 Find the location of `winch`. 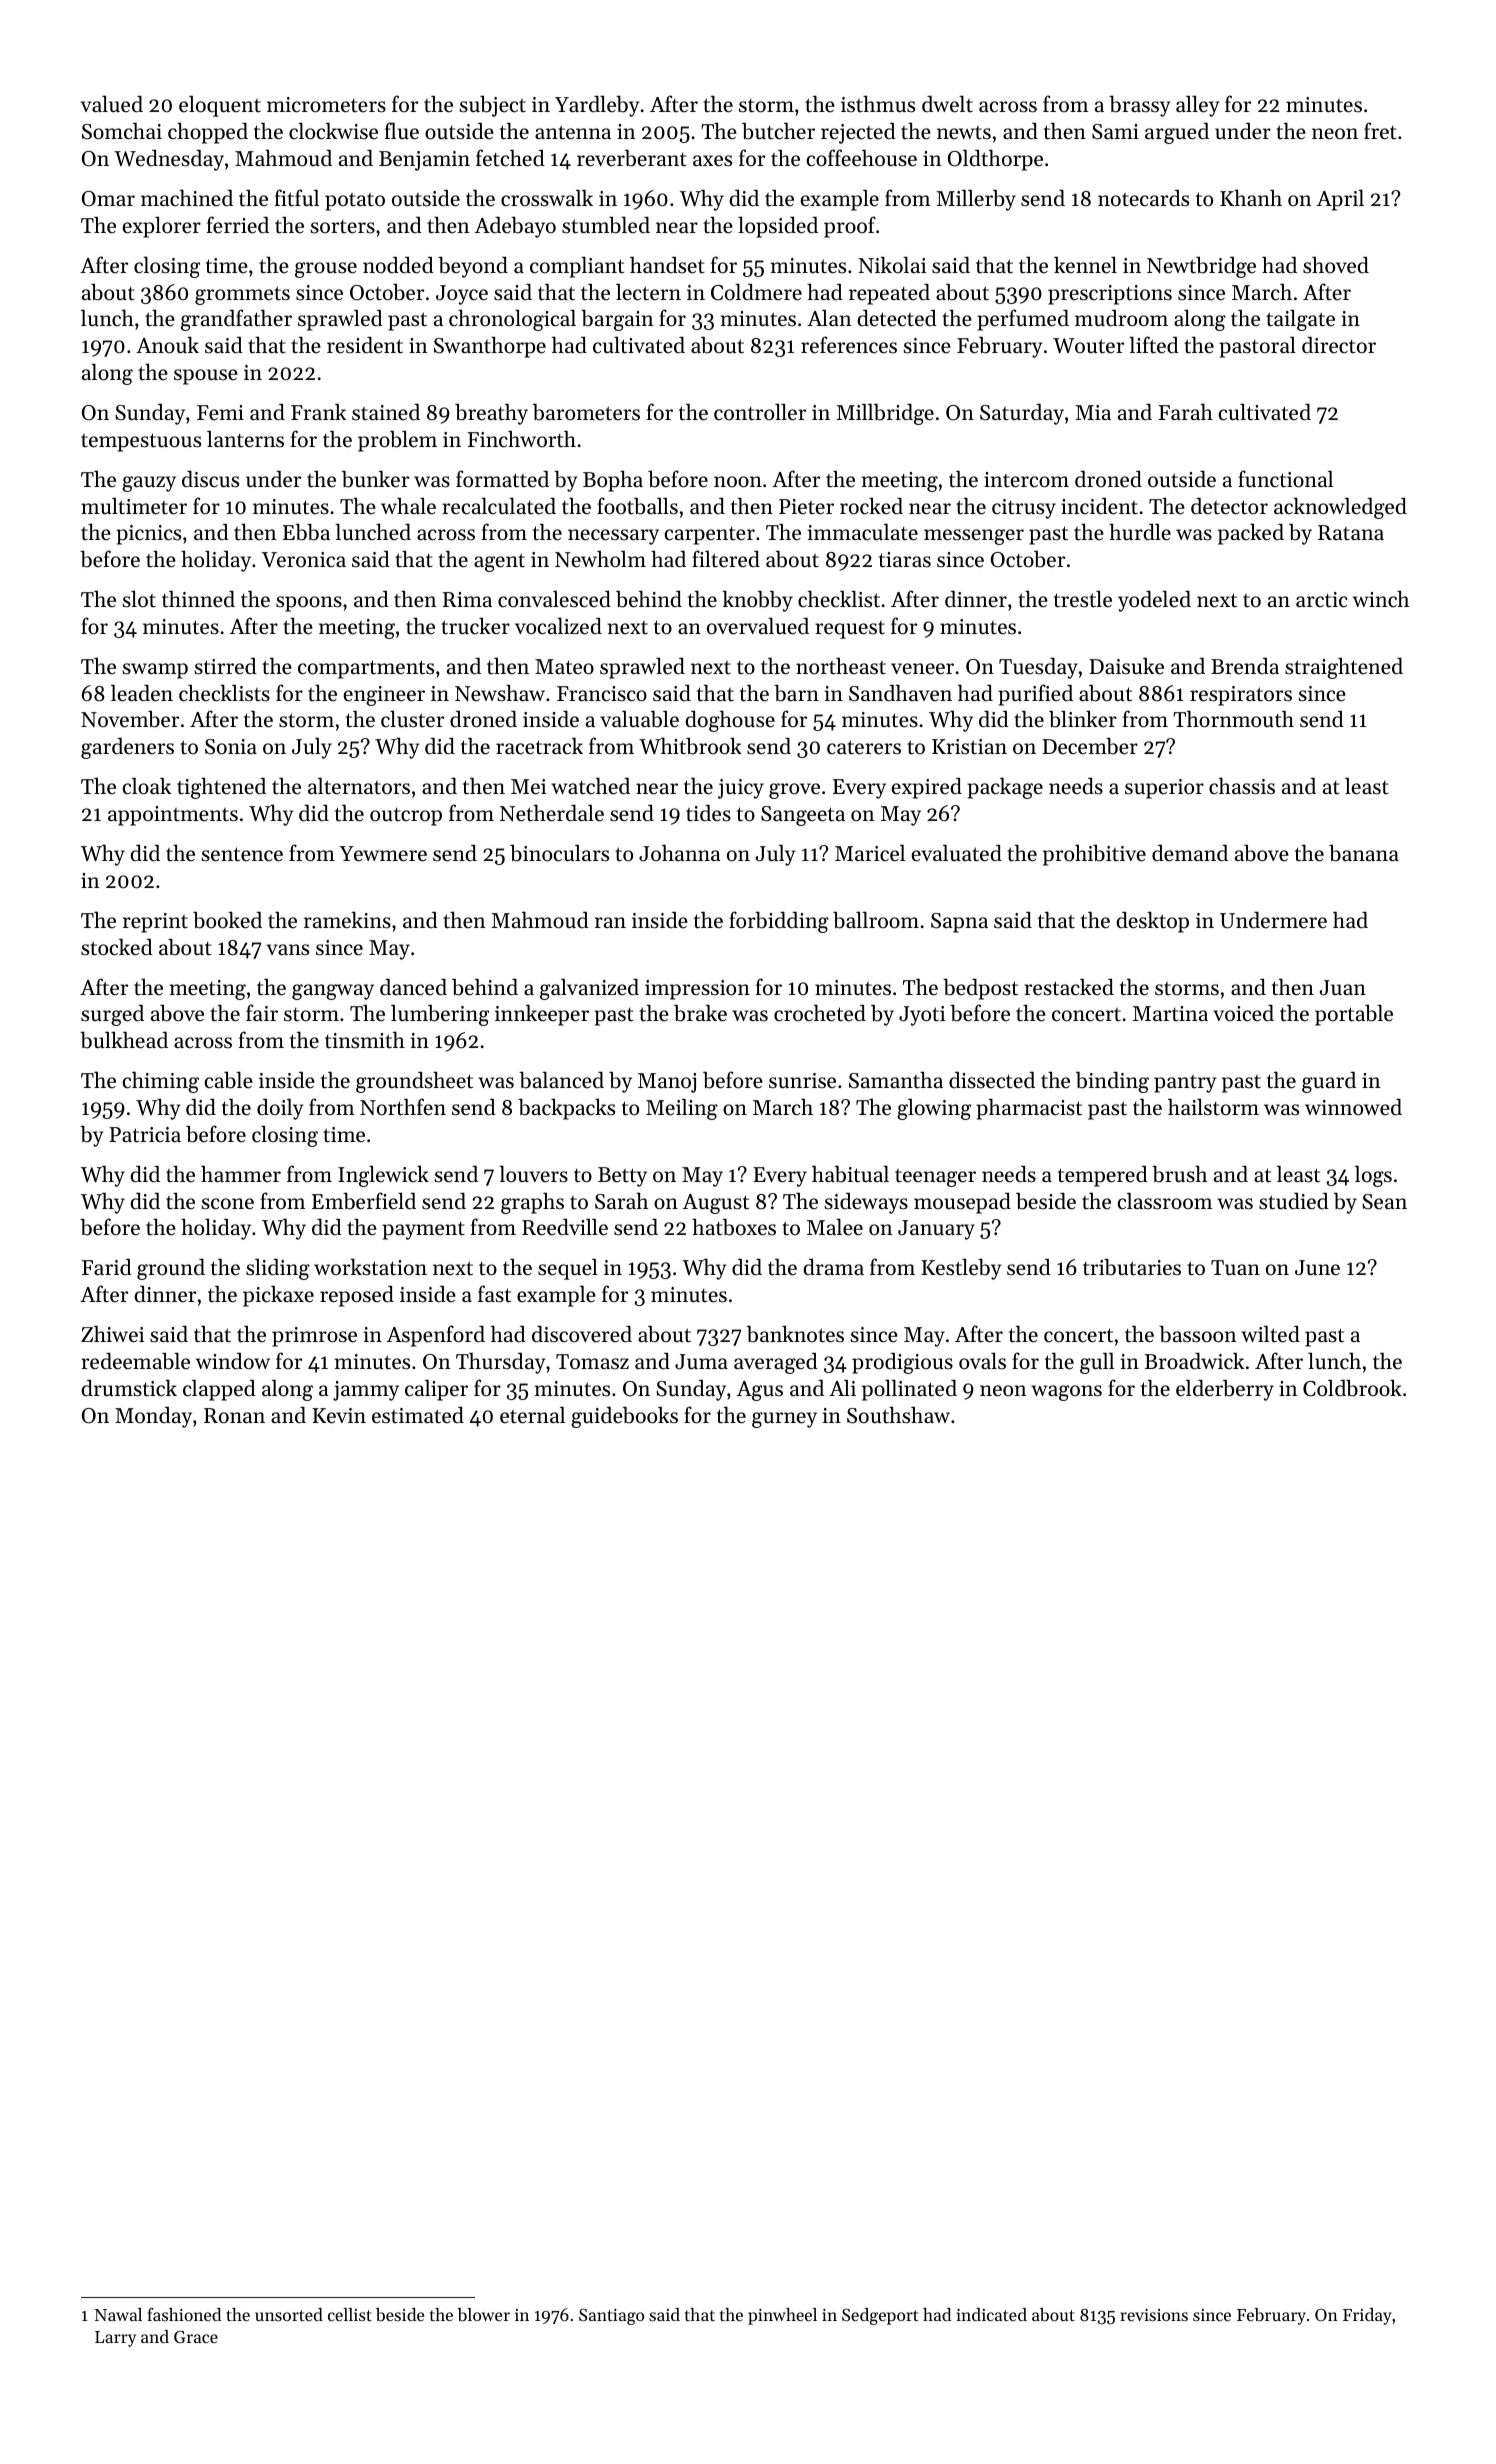

winch is located at coordinates (1381, 598).
